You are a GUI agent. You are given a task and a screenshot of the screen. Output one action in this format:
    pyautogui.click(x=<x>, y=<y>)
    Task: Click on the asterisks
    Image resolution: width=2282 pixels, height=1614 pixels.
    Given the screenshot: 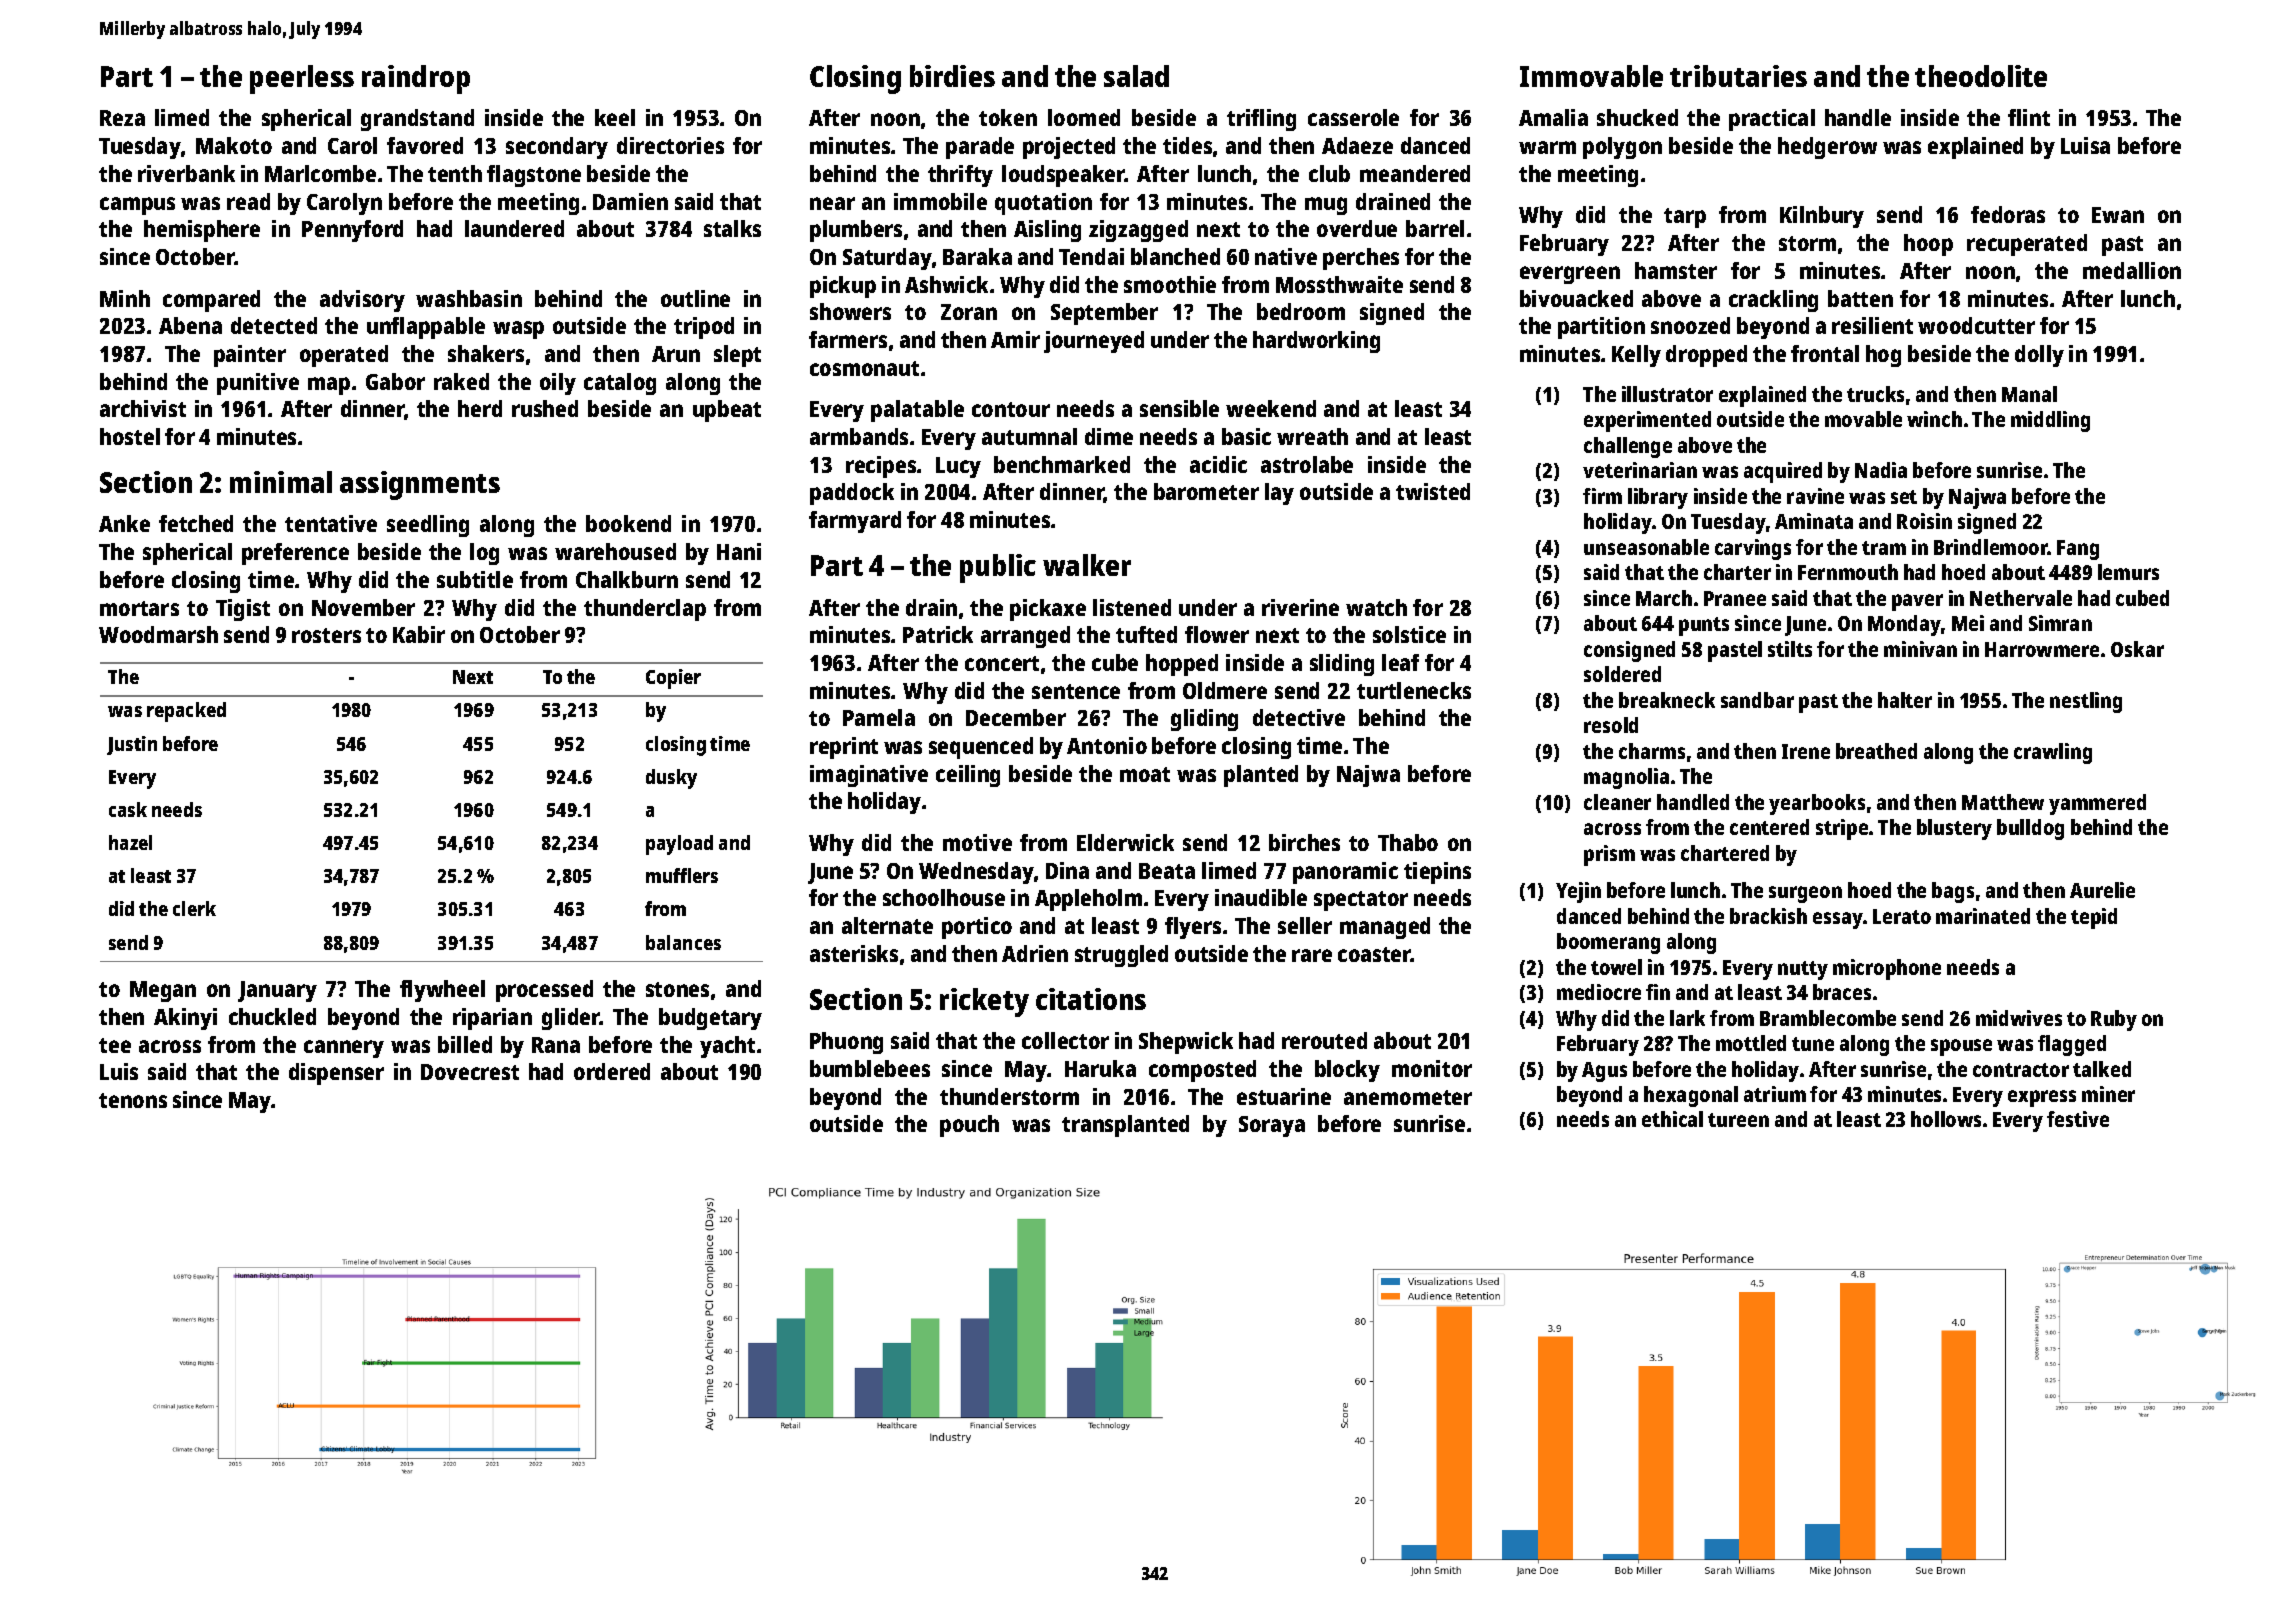 What is the action you would take?
    pyautogui.click(x=854, y=953)
